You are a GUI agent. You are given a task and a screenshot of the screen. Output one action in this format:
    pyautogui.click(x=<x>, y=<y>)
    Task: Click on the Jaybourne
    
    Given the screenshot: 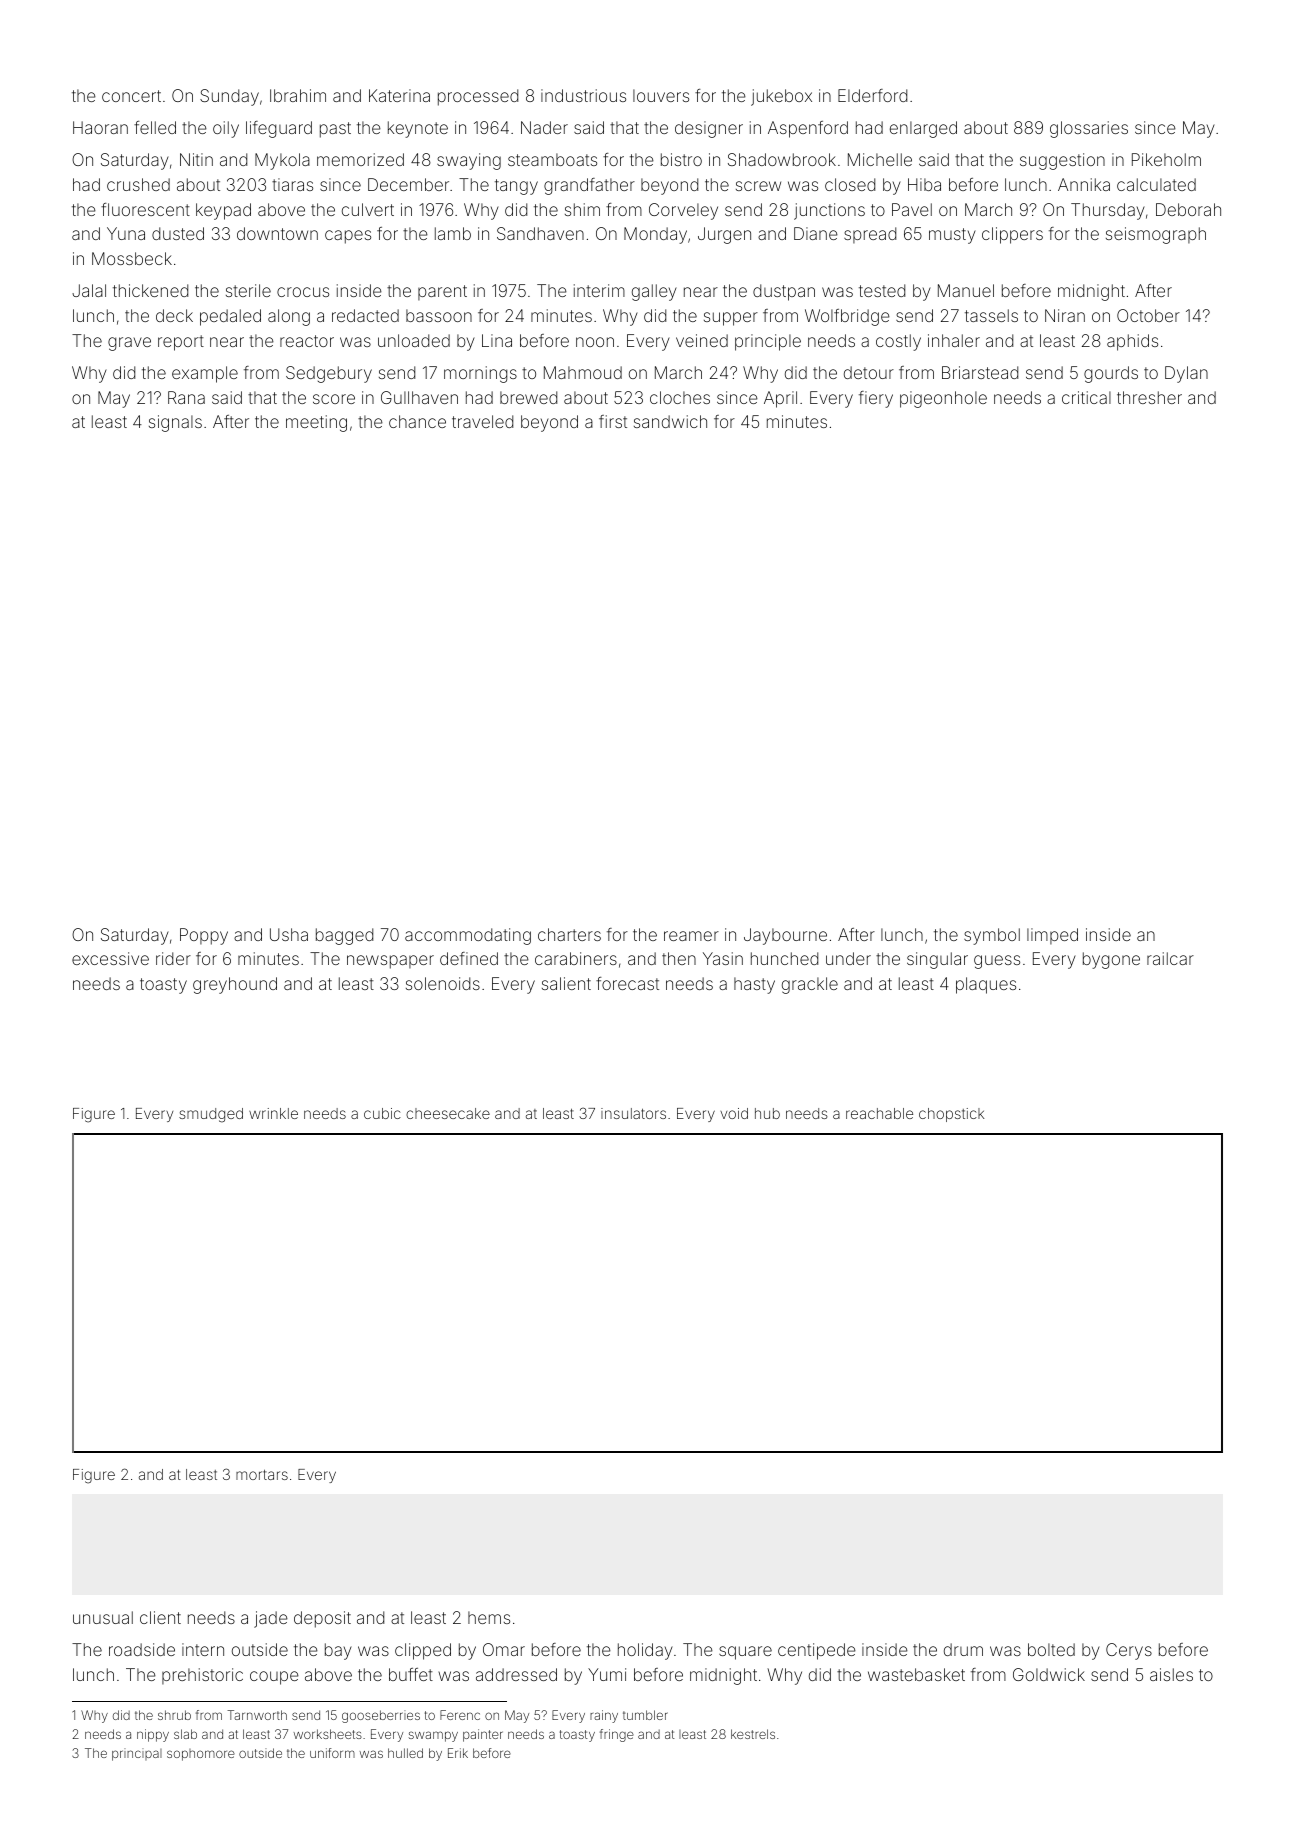 What is the action you would take?
    pyautogui.click(x=785, y=936)
